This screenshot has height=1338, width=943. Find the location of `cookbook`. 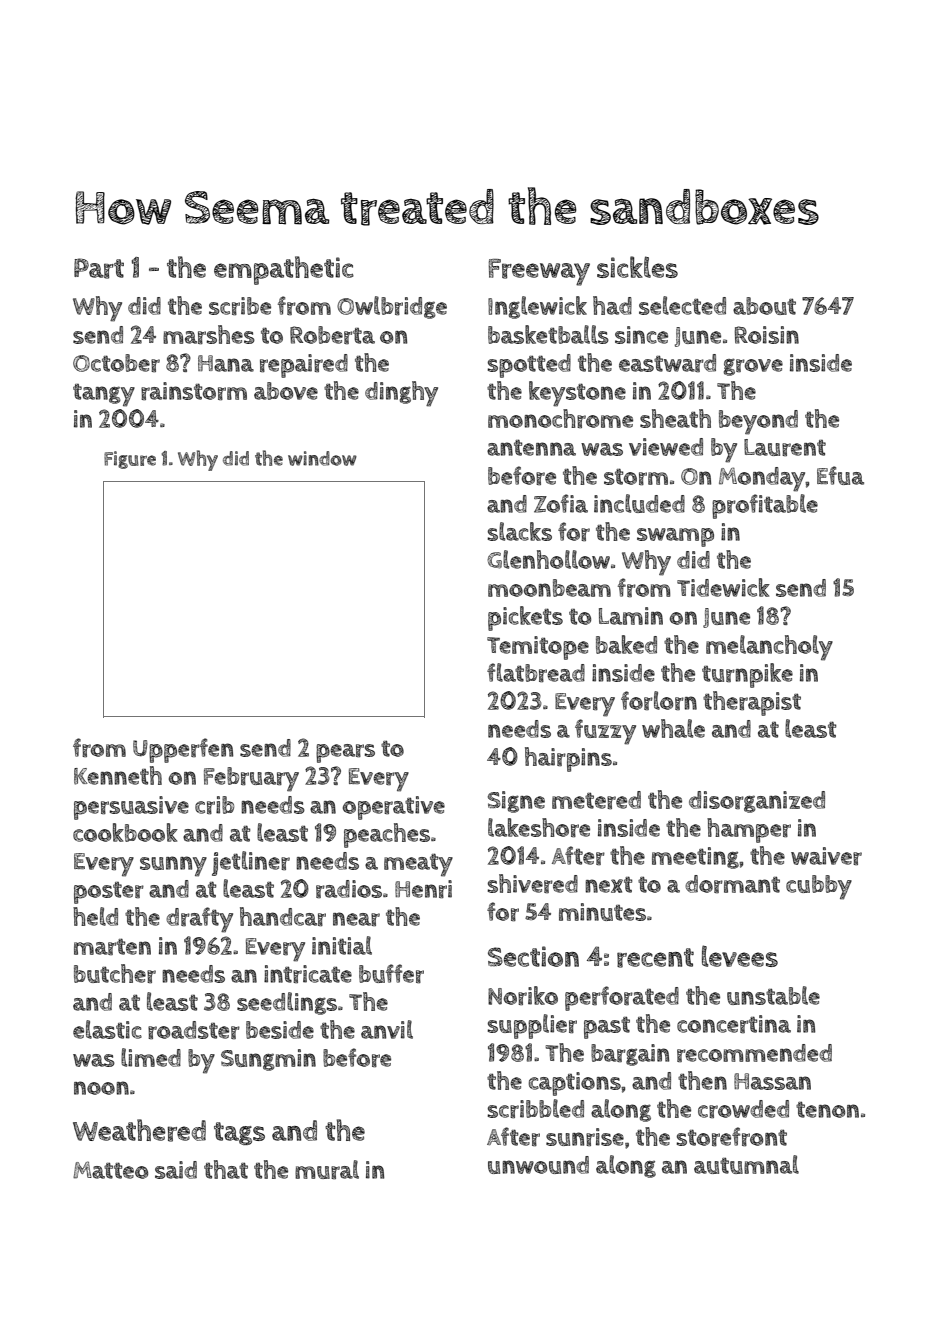

cookbook is located at coordinates (125, 832).
